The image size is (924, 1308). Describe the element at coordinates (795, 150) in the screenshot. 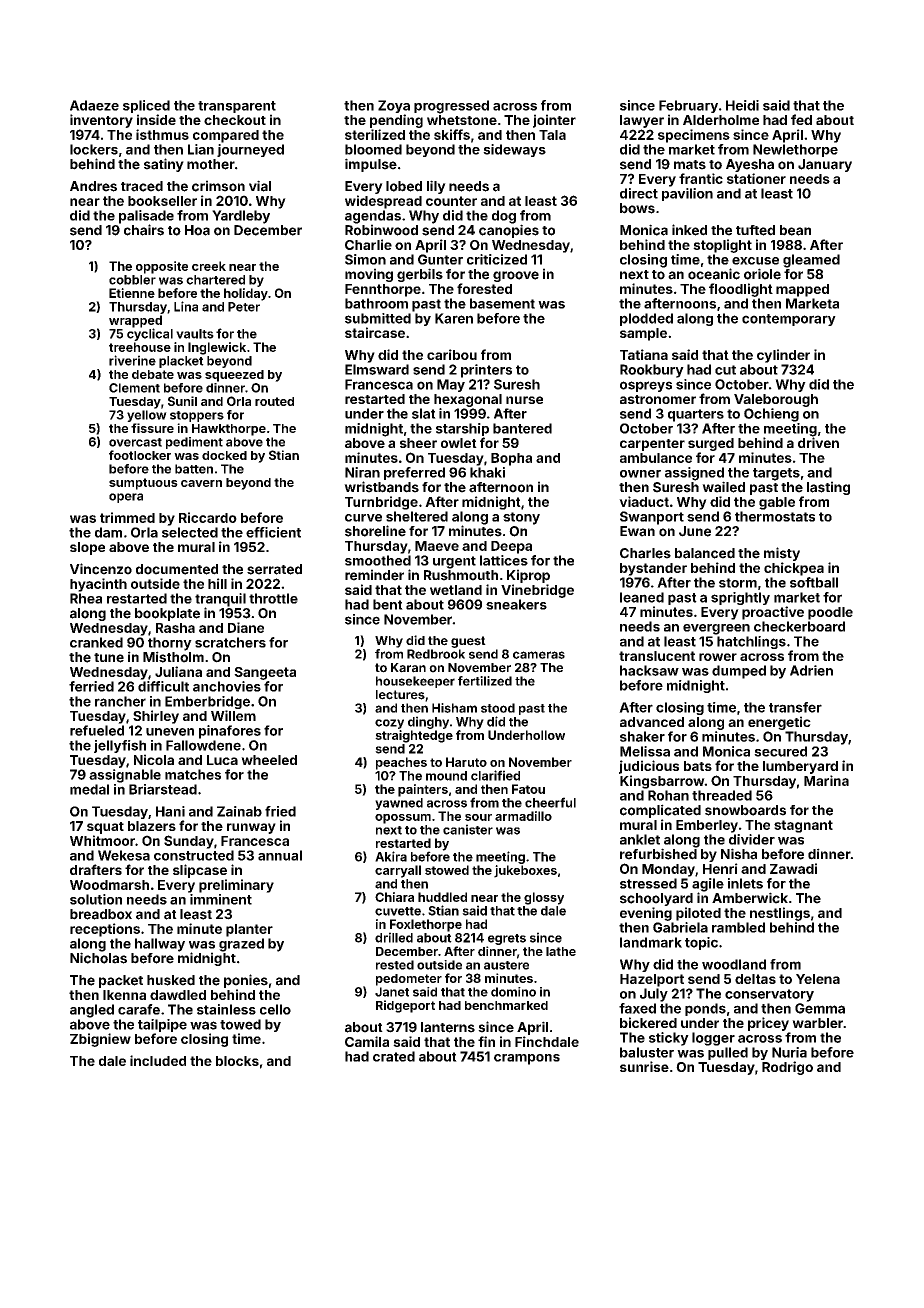

I see `Newlethorpe` at that location.
